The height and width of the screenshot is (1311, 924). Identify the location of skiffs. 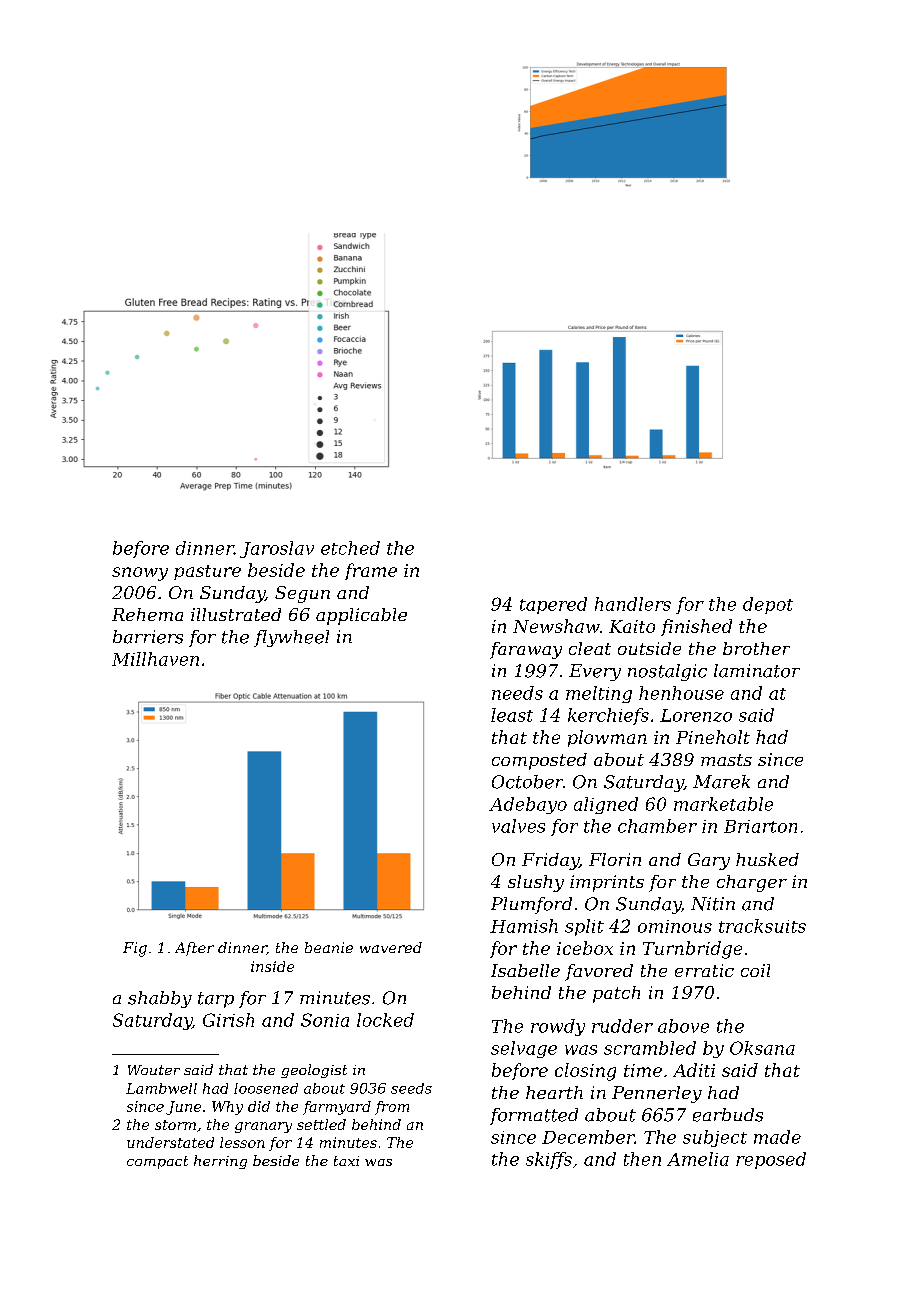
(549, 1160).
